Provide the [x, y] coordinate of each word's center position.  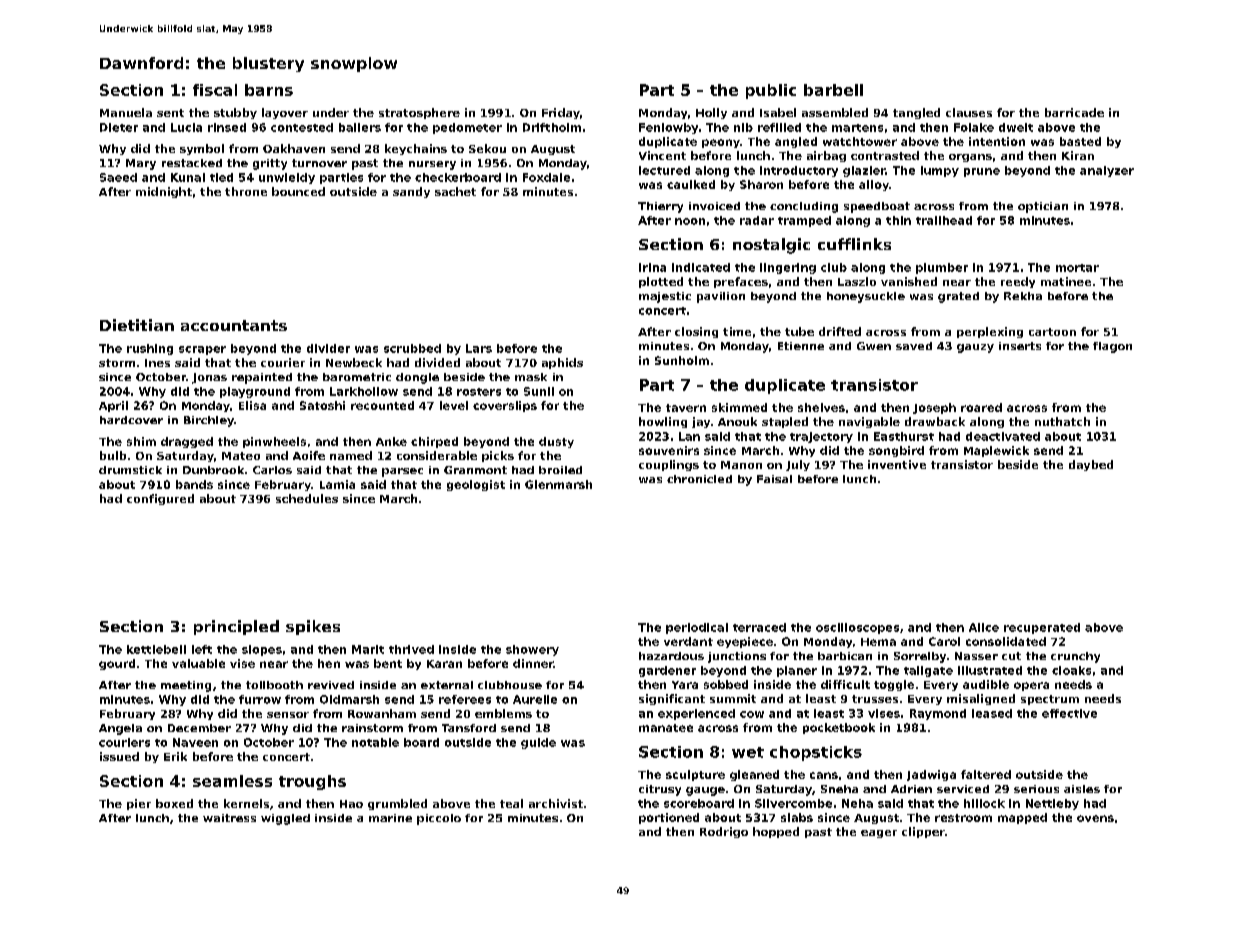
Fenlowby [668, 128]
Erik [175, 756]
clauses [969, 112]
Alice [984, 627]
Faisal [774, 479]
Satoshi [322, 405]
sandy [411, 192]
